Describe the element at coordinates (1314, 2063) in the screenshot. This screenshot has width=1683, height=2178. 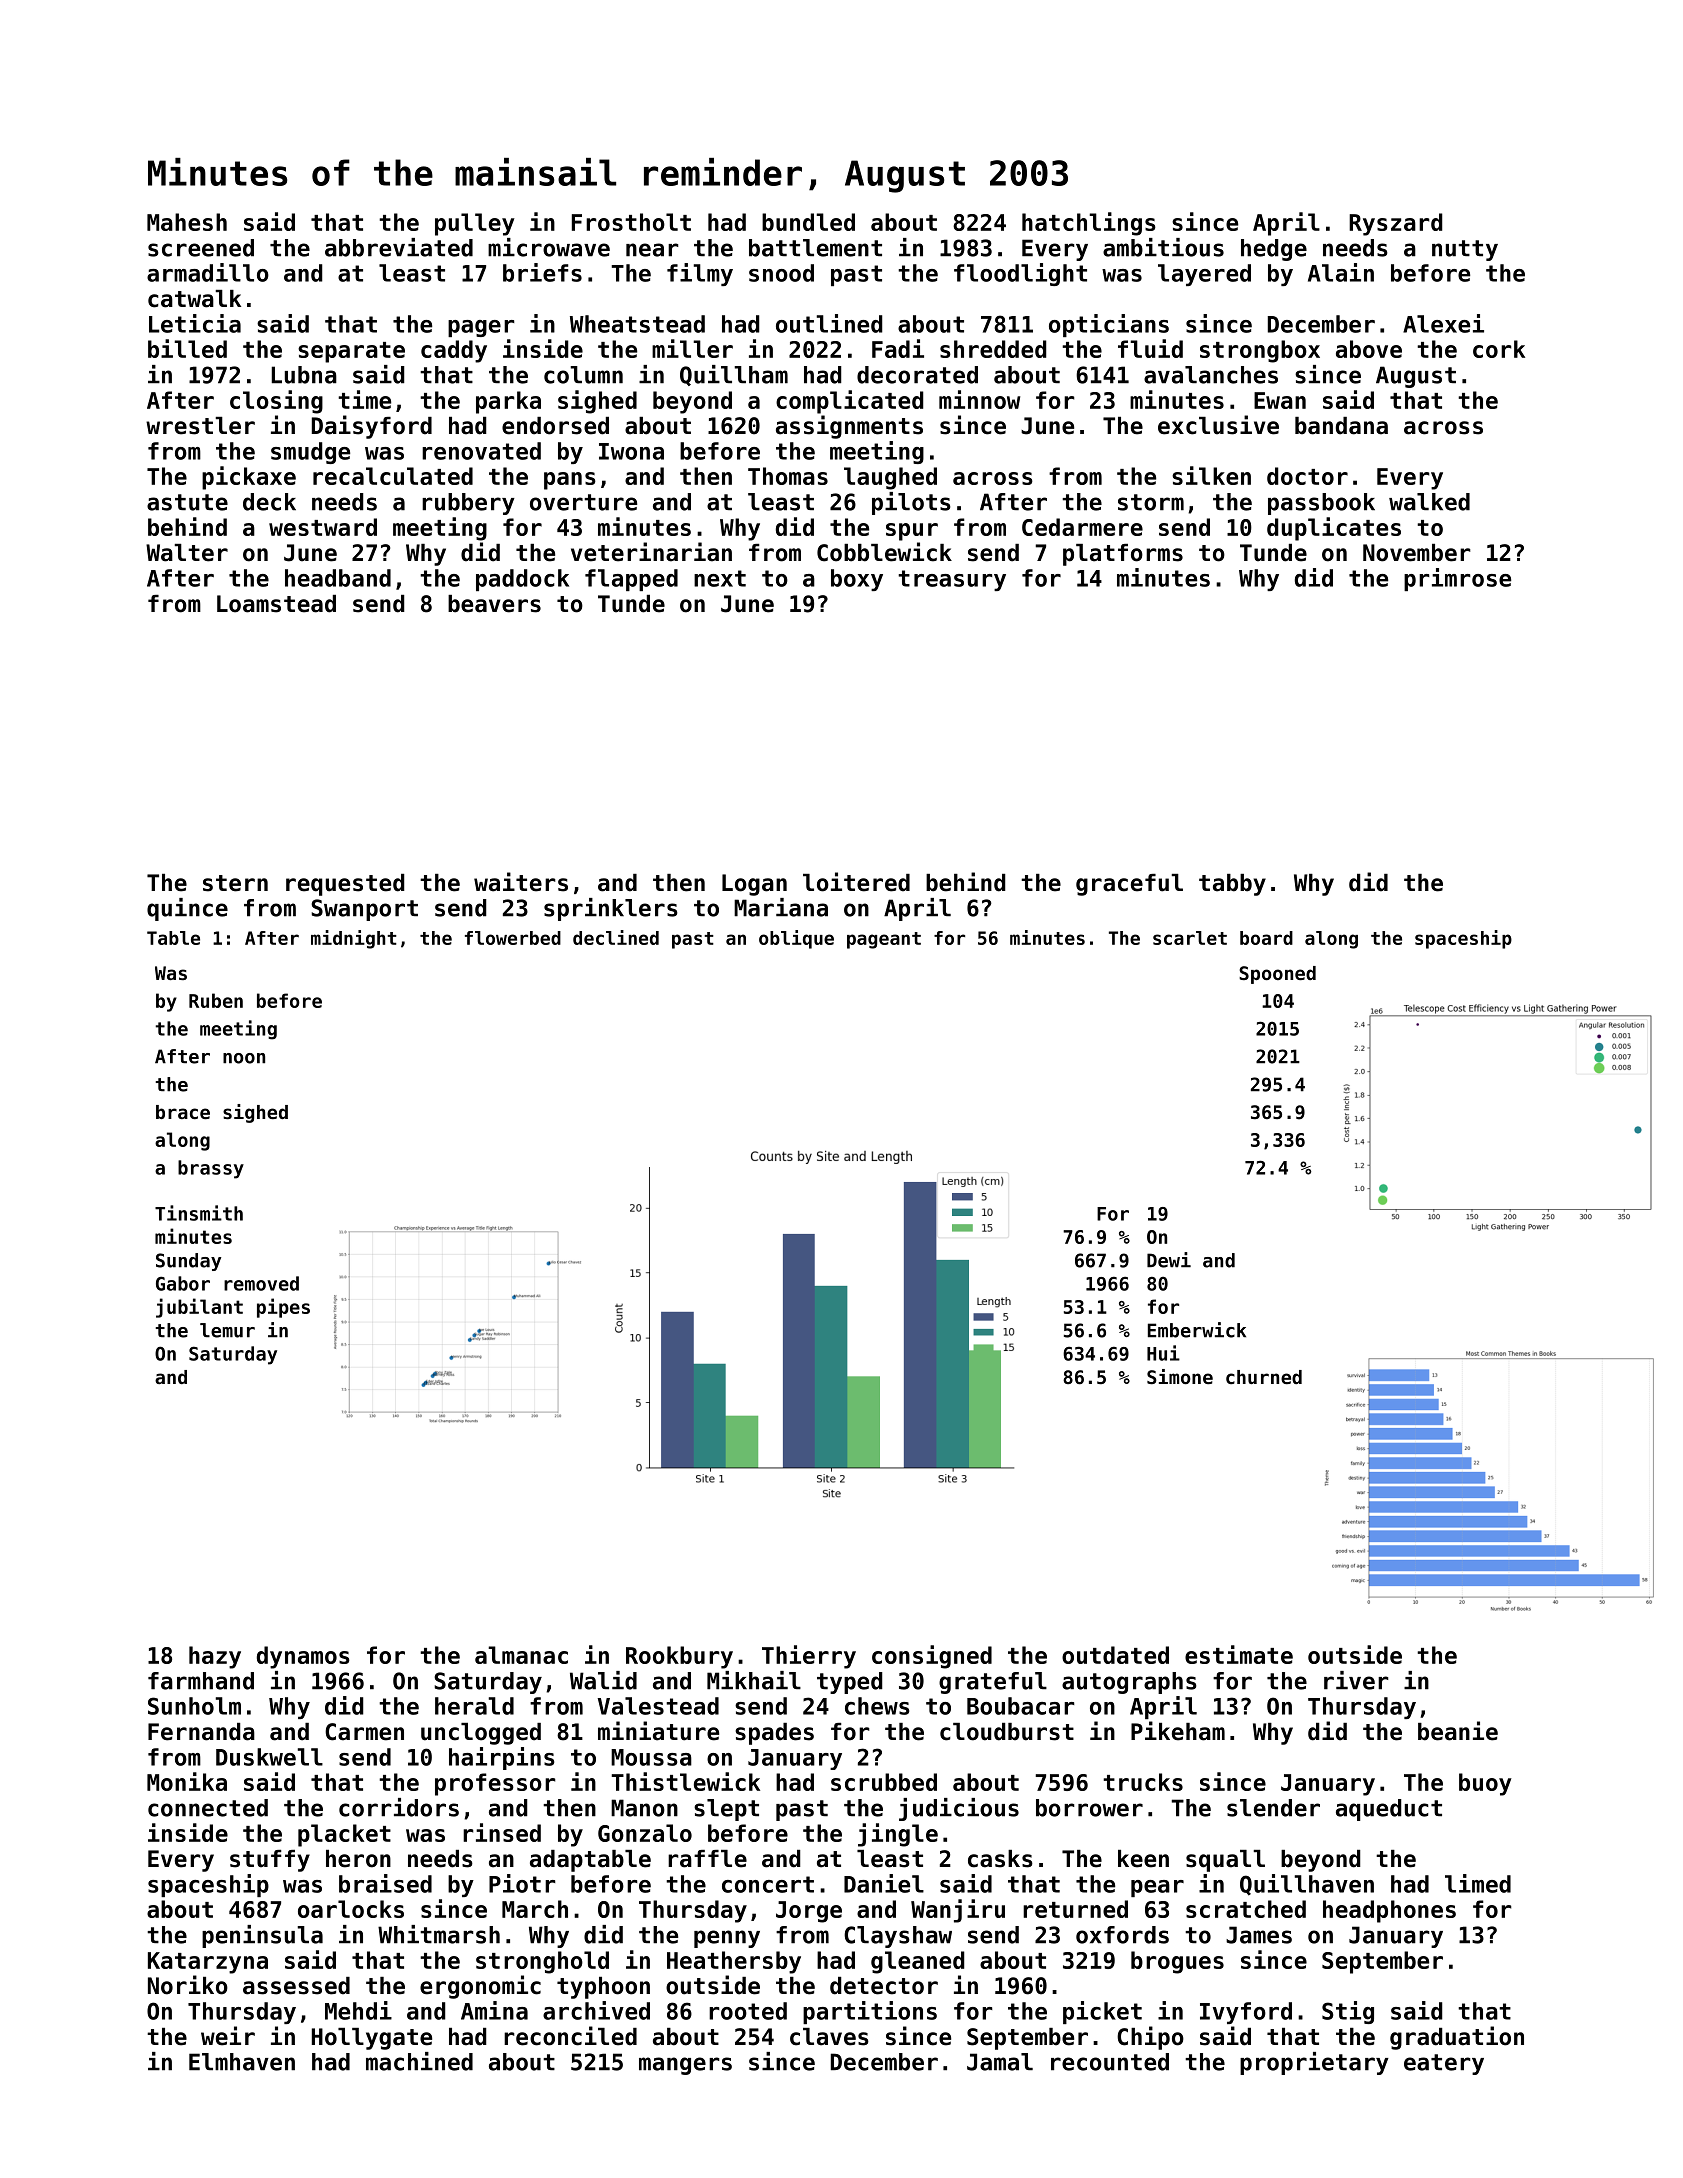
I see `proprietary` at that location.
